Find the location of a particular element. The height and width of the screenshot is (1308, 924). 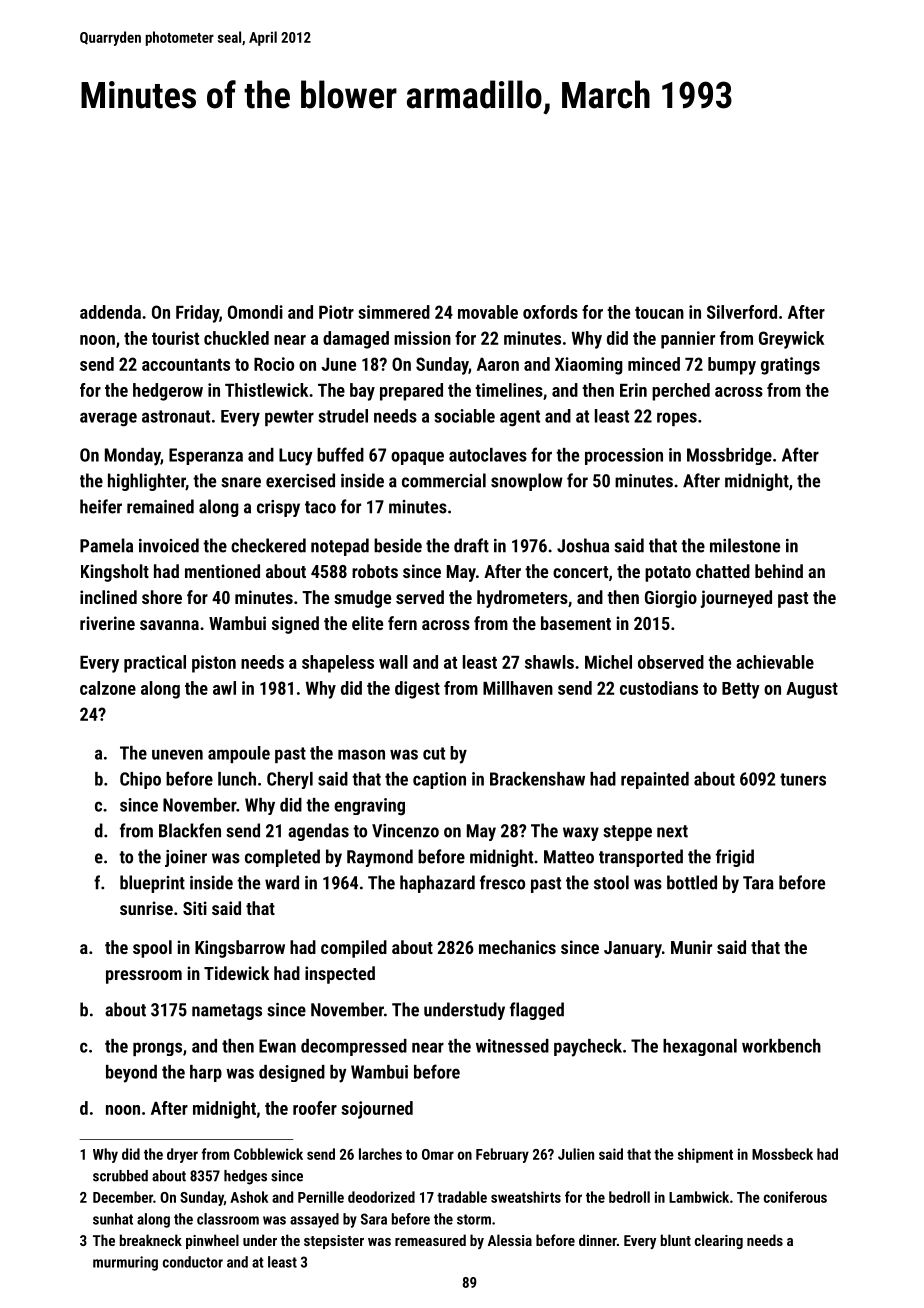

custodians is located at coordinates (659, 688).
